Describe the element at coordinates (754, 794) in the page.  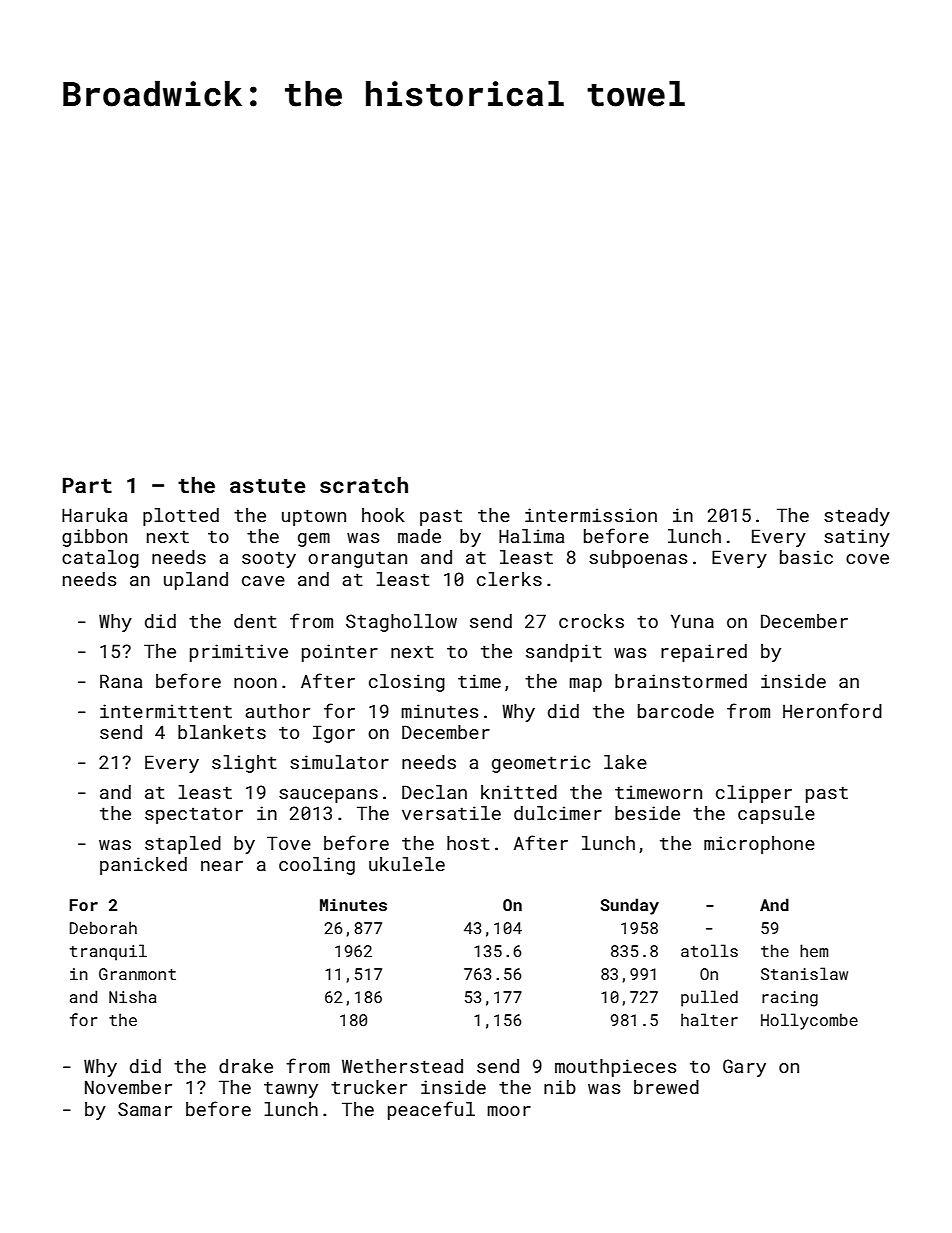
I see `clipper` at that location.
